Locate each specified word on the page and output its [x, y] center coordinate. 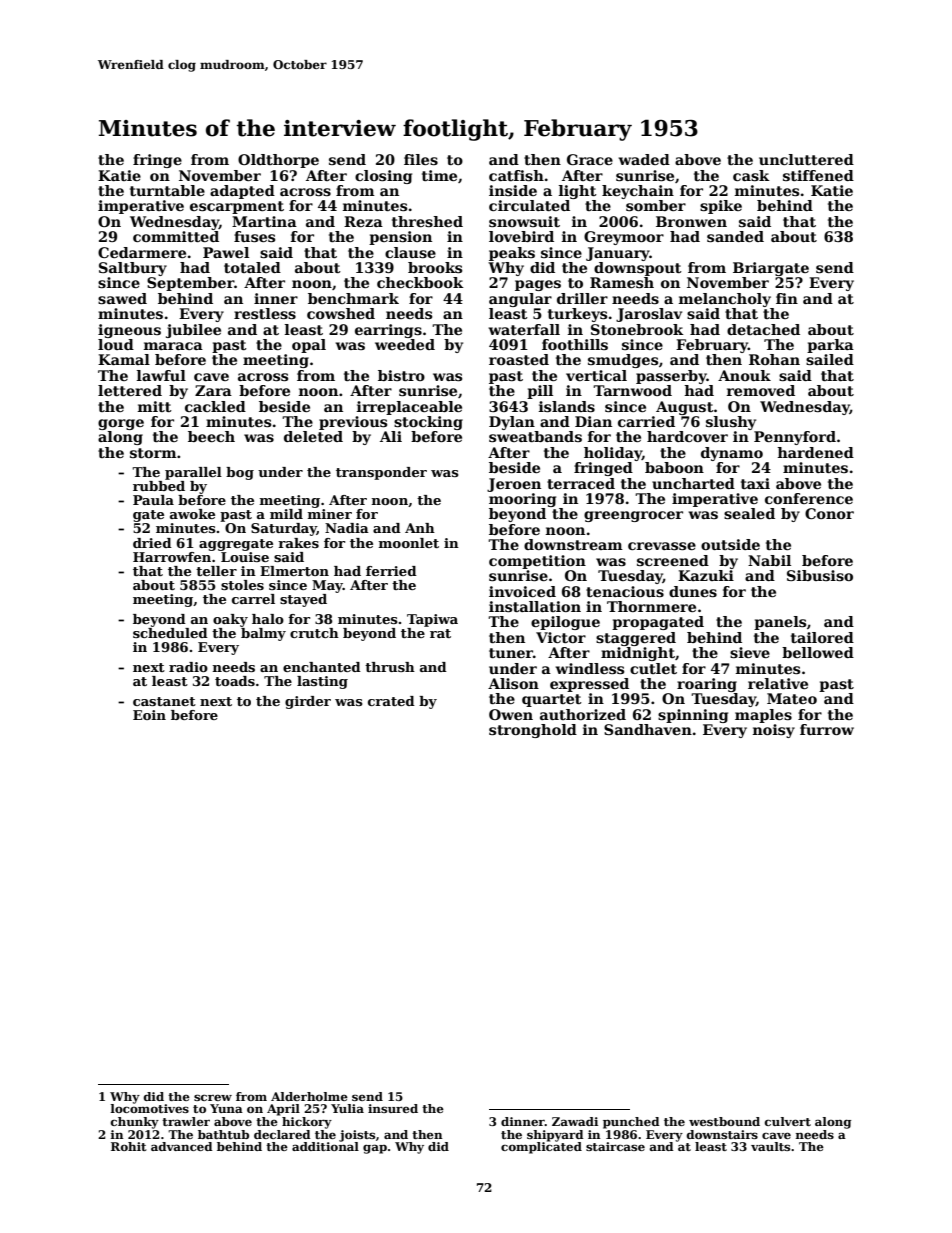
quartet [552, 700]
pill [540, 392]
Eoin [149, 715]
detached [763, 329]
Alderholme [309, 1096]
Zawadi [575, 1121]
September [190, 284]
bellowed [818, 652]
